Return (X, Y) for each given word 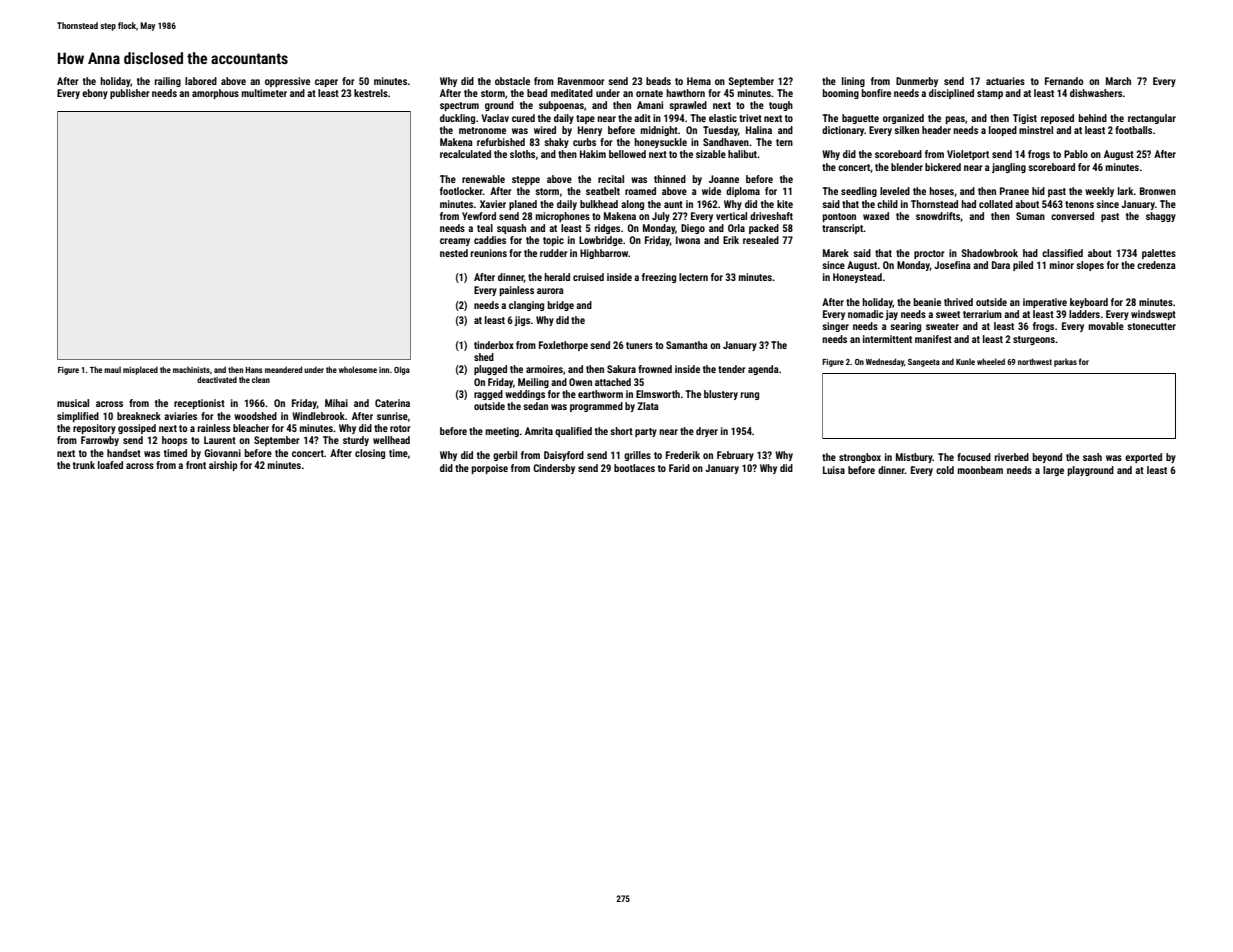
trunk (84, 465)
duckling (457, 119)
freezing (659, 278)
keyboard (1089, 303)
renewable (483, 179)
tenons (1079, 204)
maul (112, 369)
